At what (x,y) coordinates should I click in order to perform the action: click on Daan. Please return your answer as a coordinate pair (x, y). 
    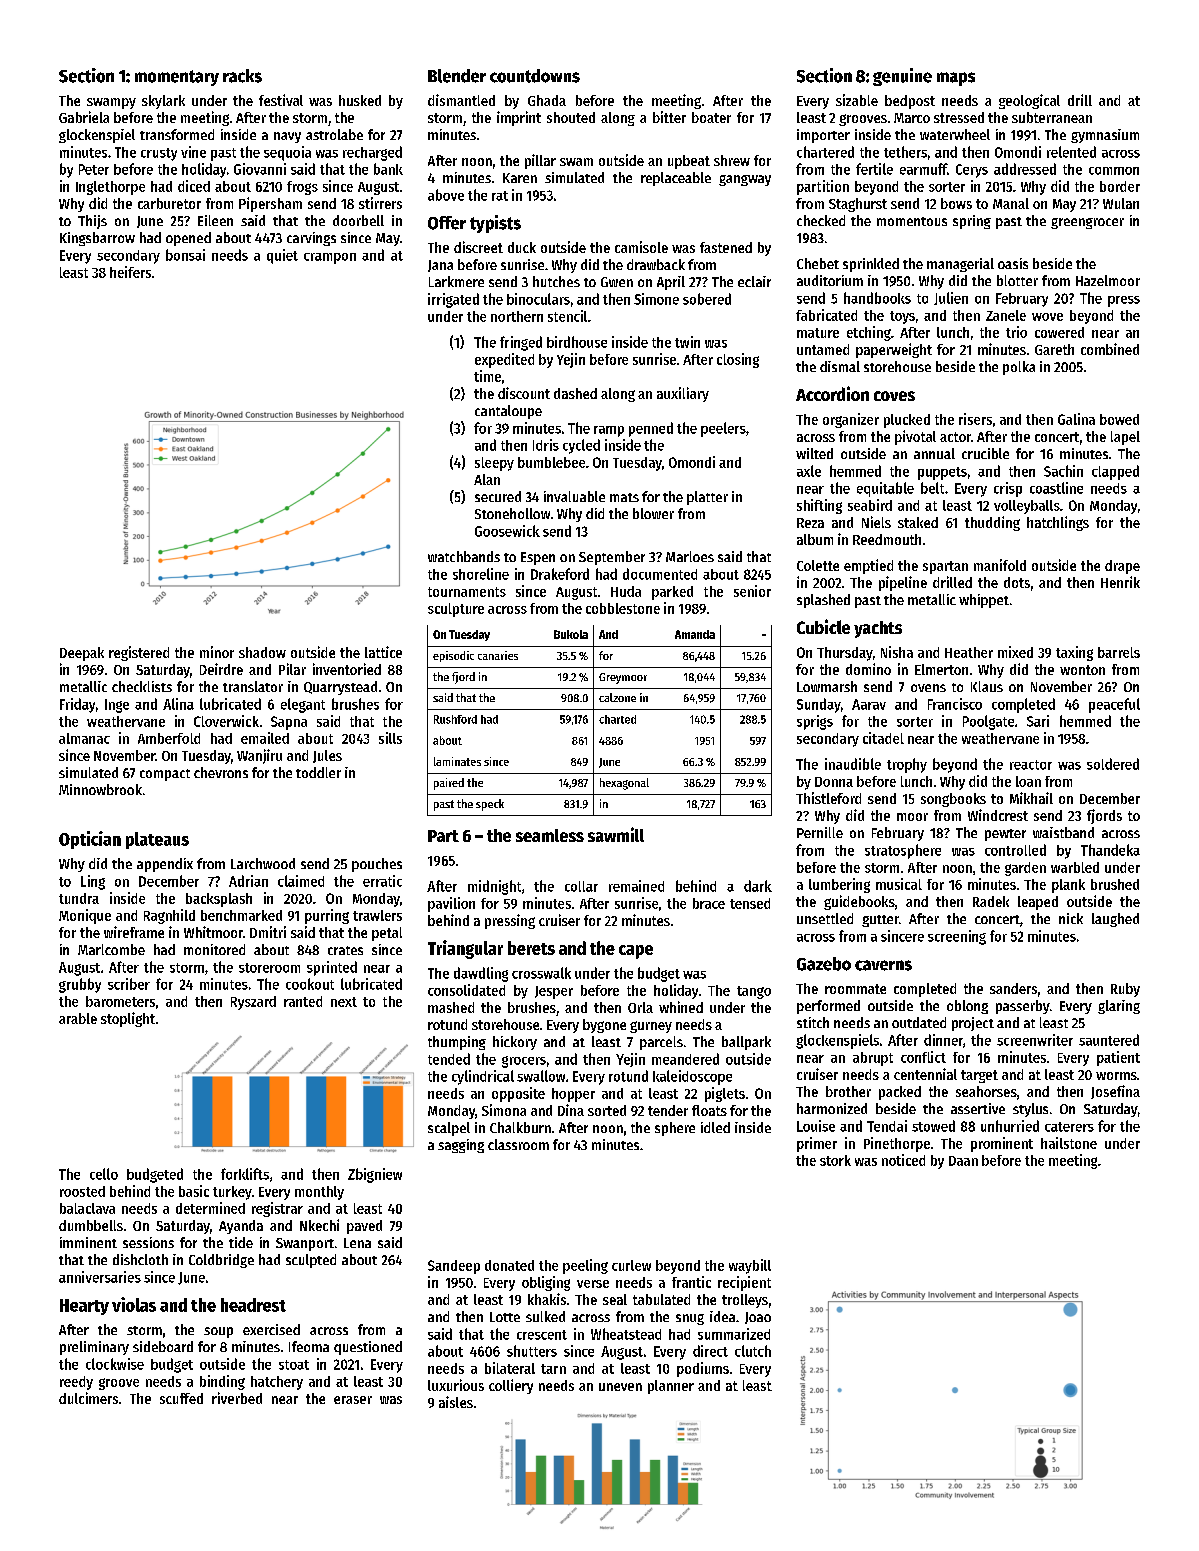
    Looking at the image, I should click on (963, 1161).
